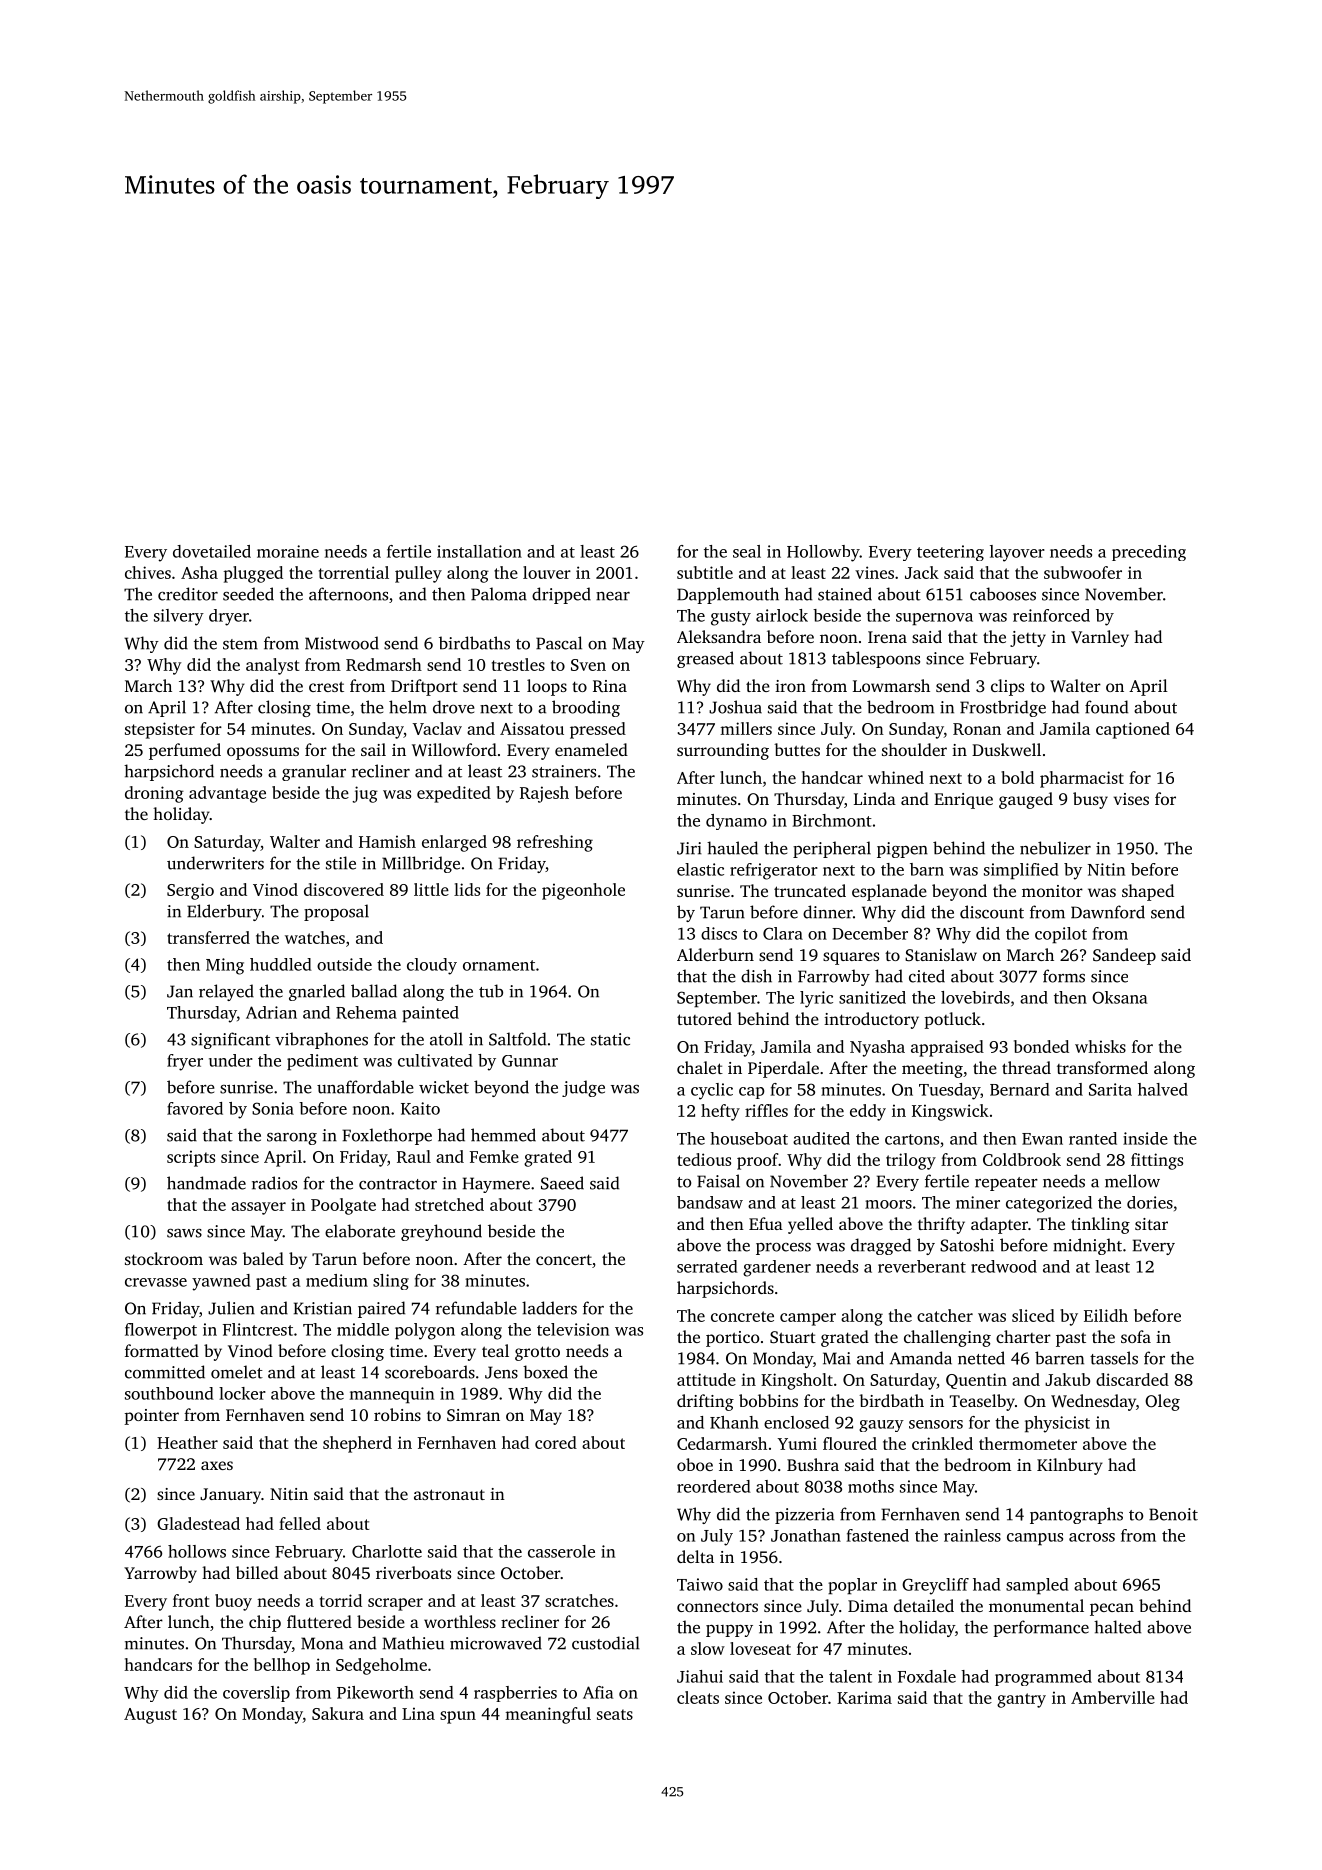 Image resolution: width=1322 pixels, height=1870 pixels. Describe the element at coordinates (695, 1464) in the image. I see `oboe` at that location.
